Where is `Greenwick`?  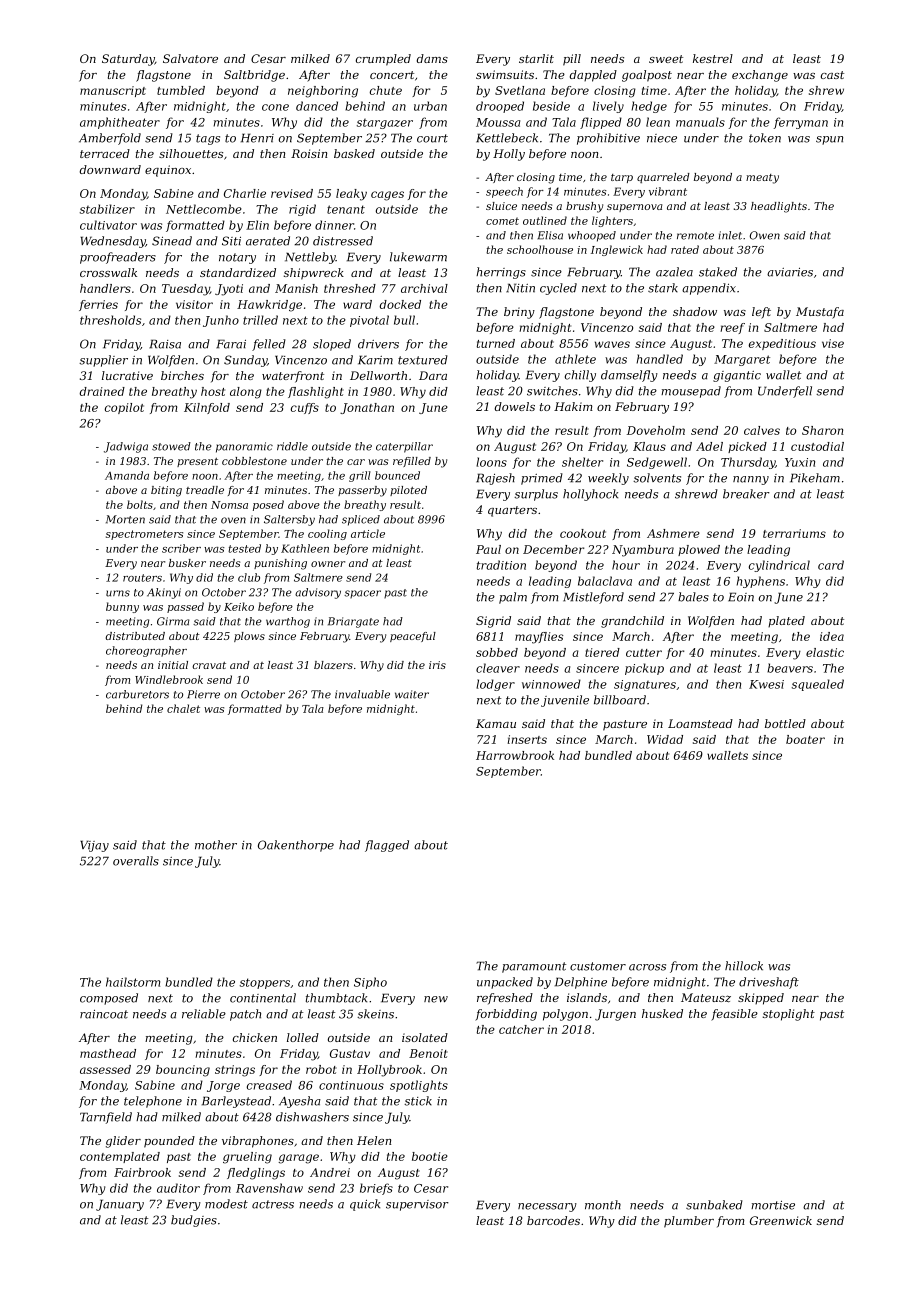 Greenwick is located at coordinates (781, 1220).
